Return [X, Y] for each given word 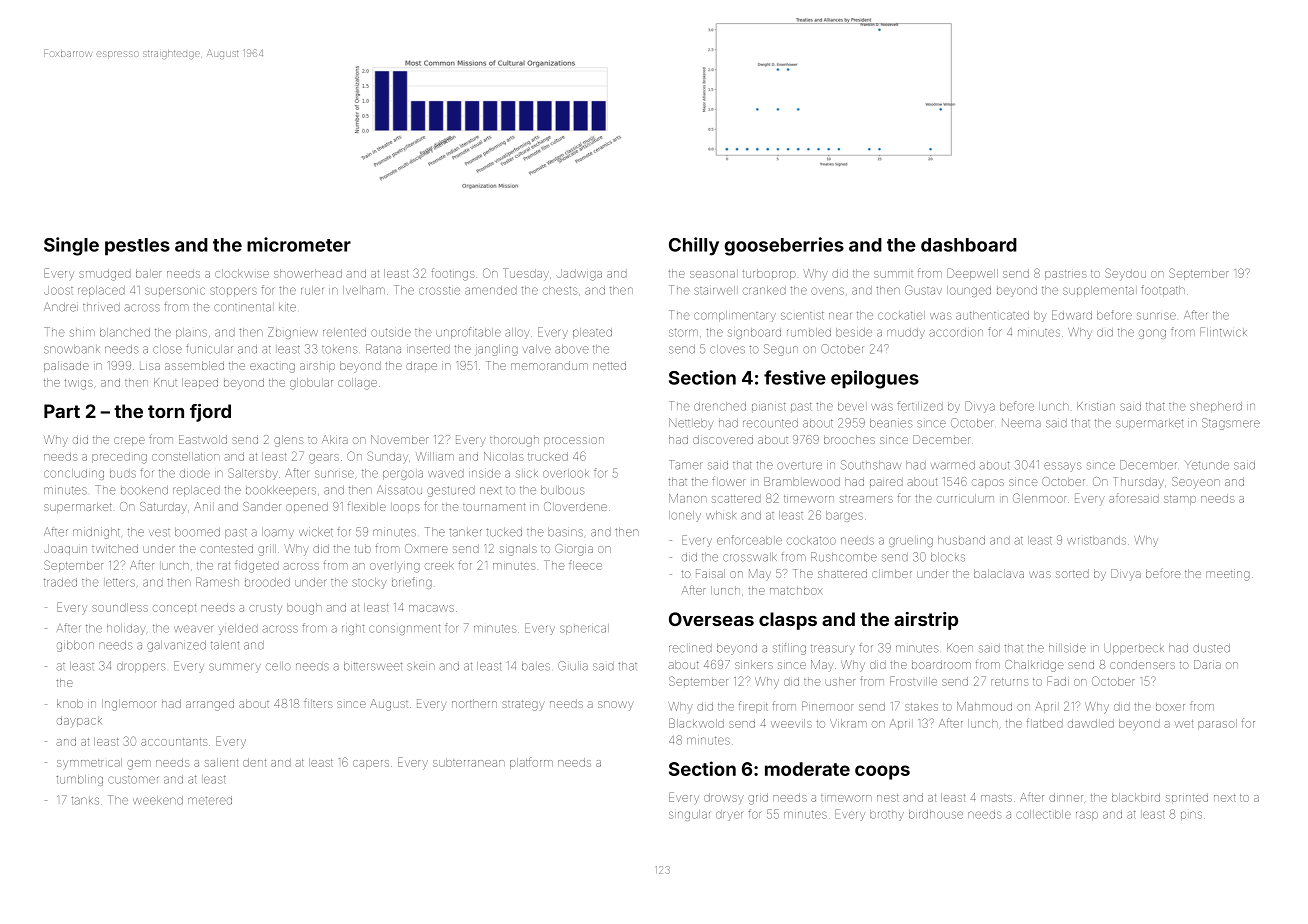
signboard [754, 333]
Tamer [686, 465]
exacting [272, 368]
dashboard [969, 245]
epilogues [875, 379]
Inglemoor [129, 705]
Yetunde [1207, 465]
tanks [85, 801]
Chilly [694, 246]
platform [531, 763]
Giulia [573, 666]
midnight [96, 533]
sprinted [1187, 797]
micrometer [299, 244]
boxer [1170, 707]
